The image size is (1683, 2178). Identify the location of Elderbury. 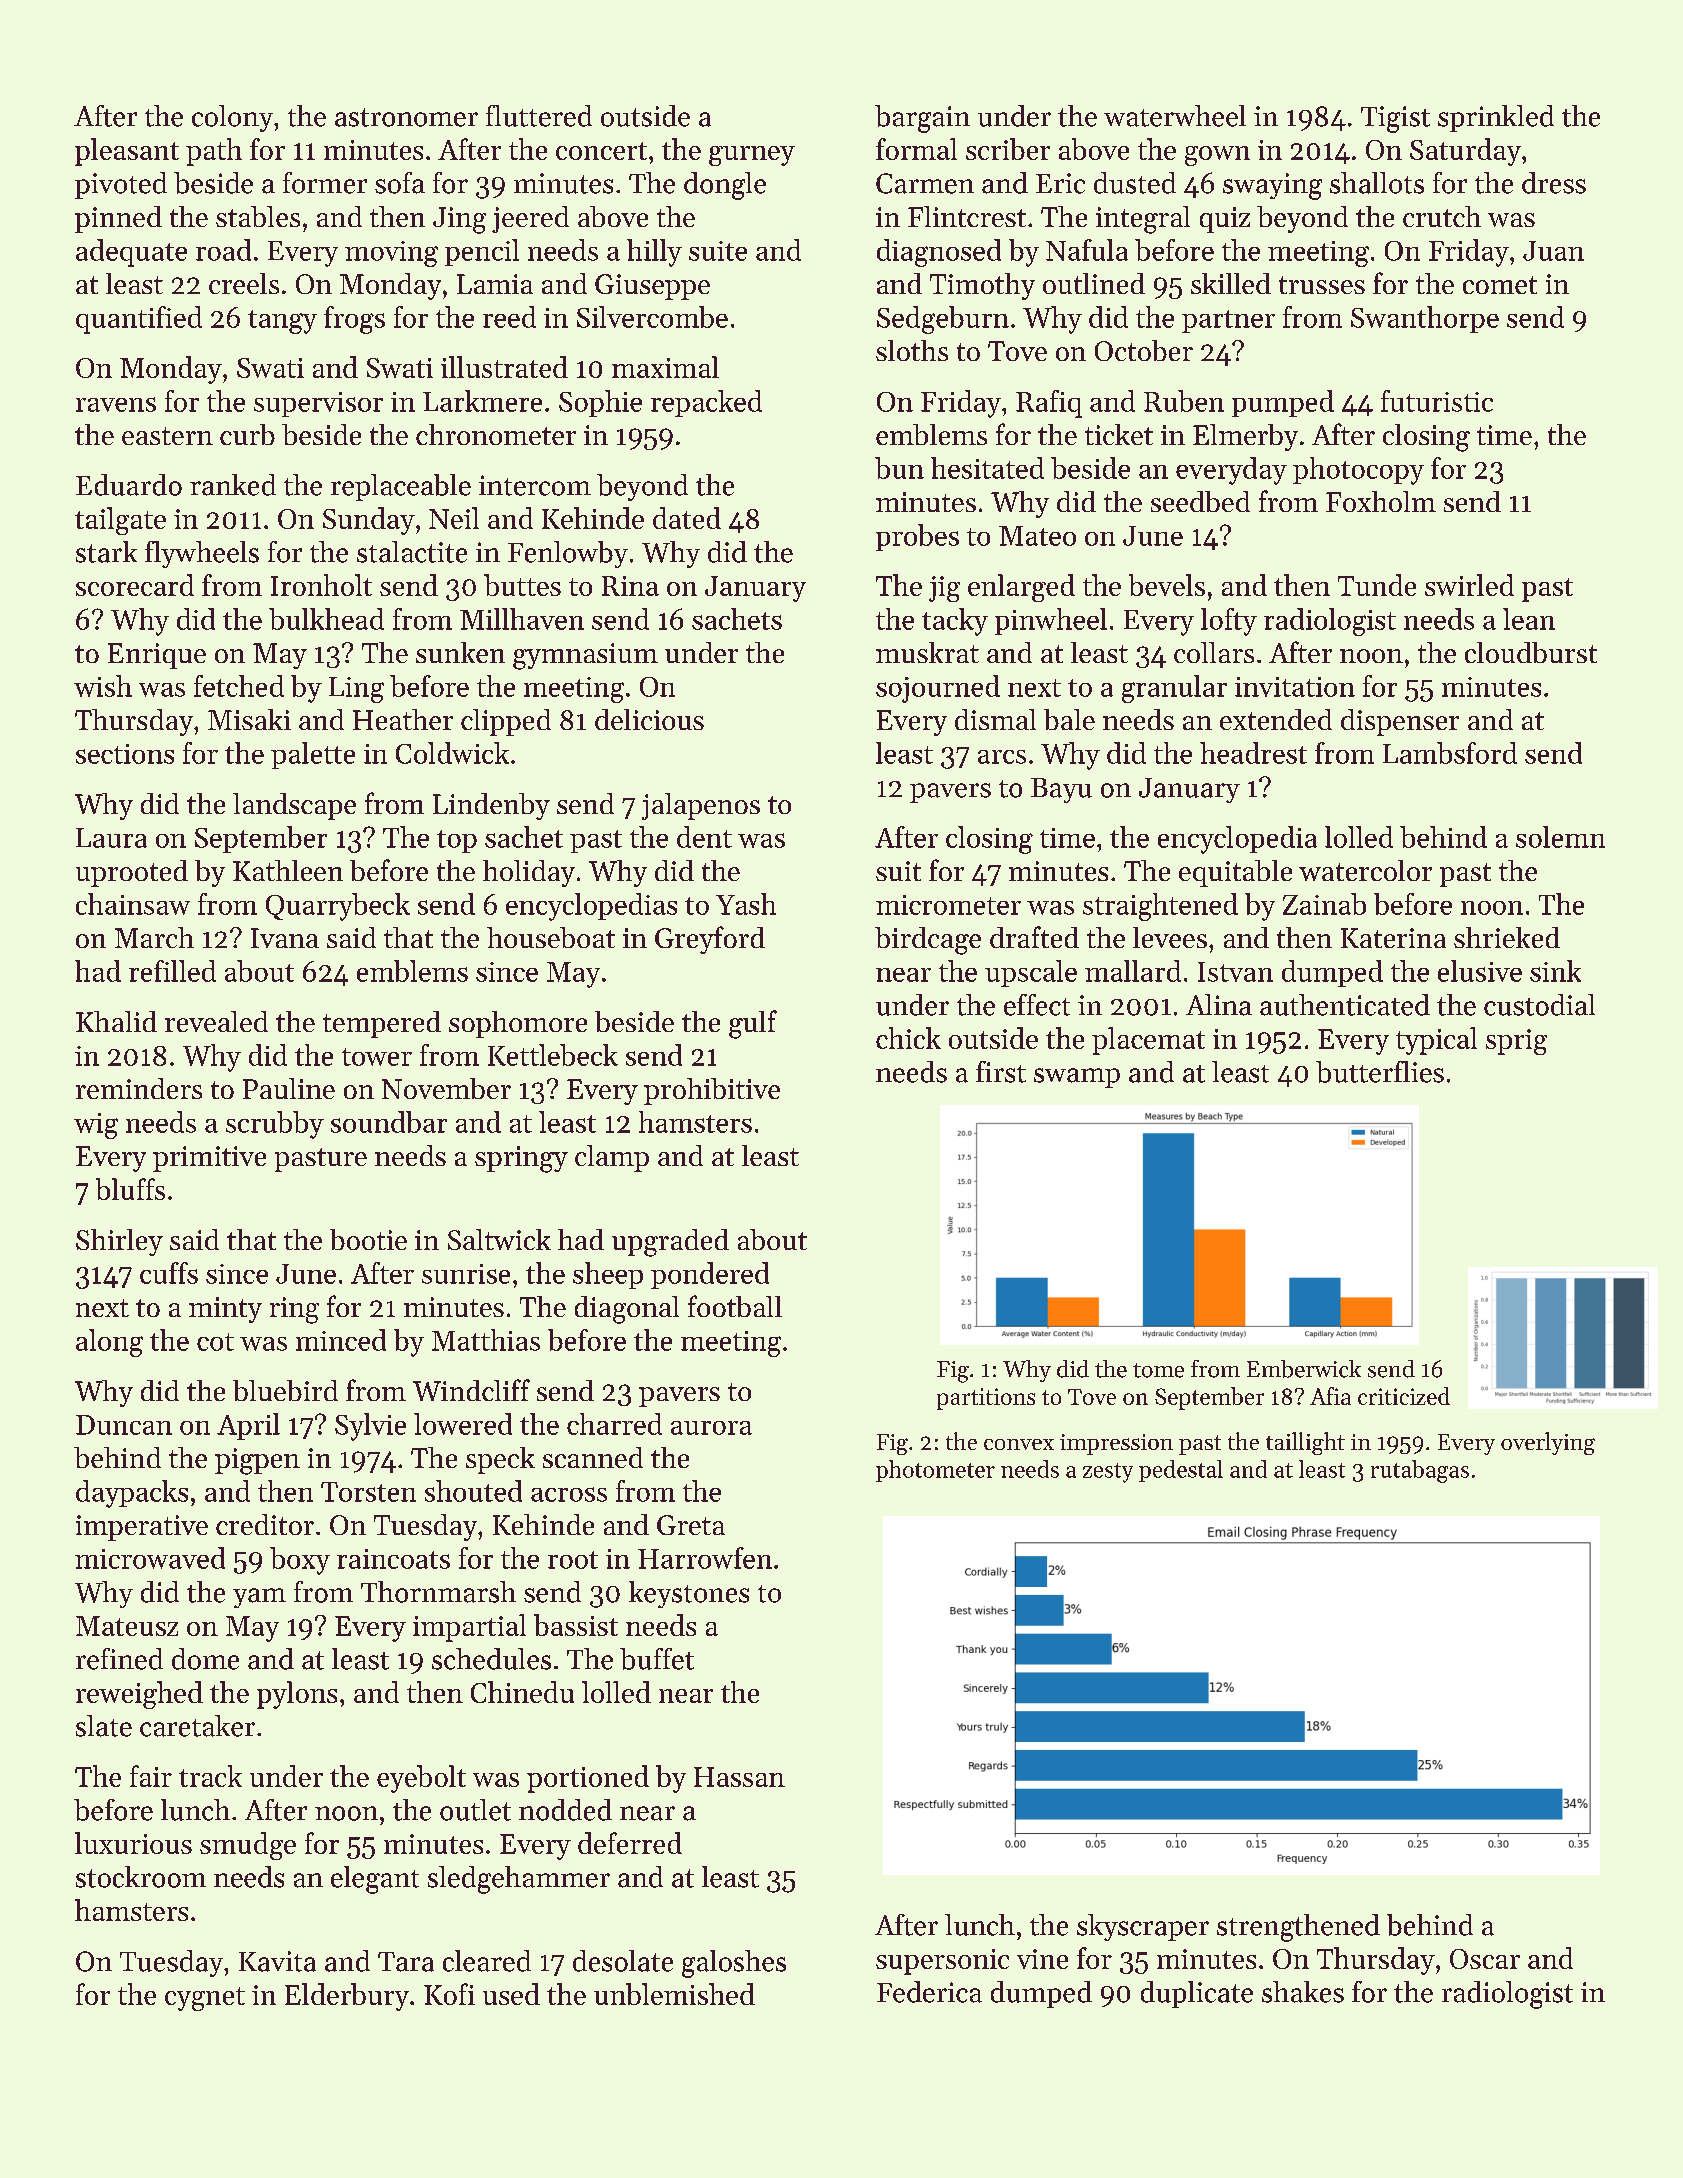
(347, 1997).
